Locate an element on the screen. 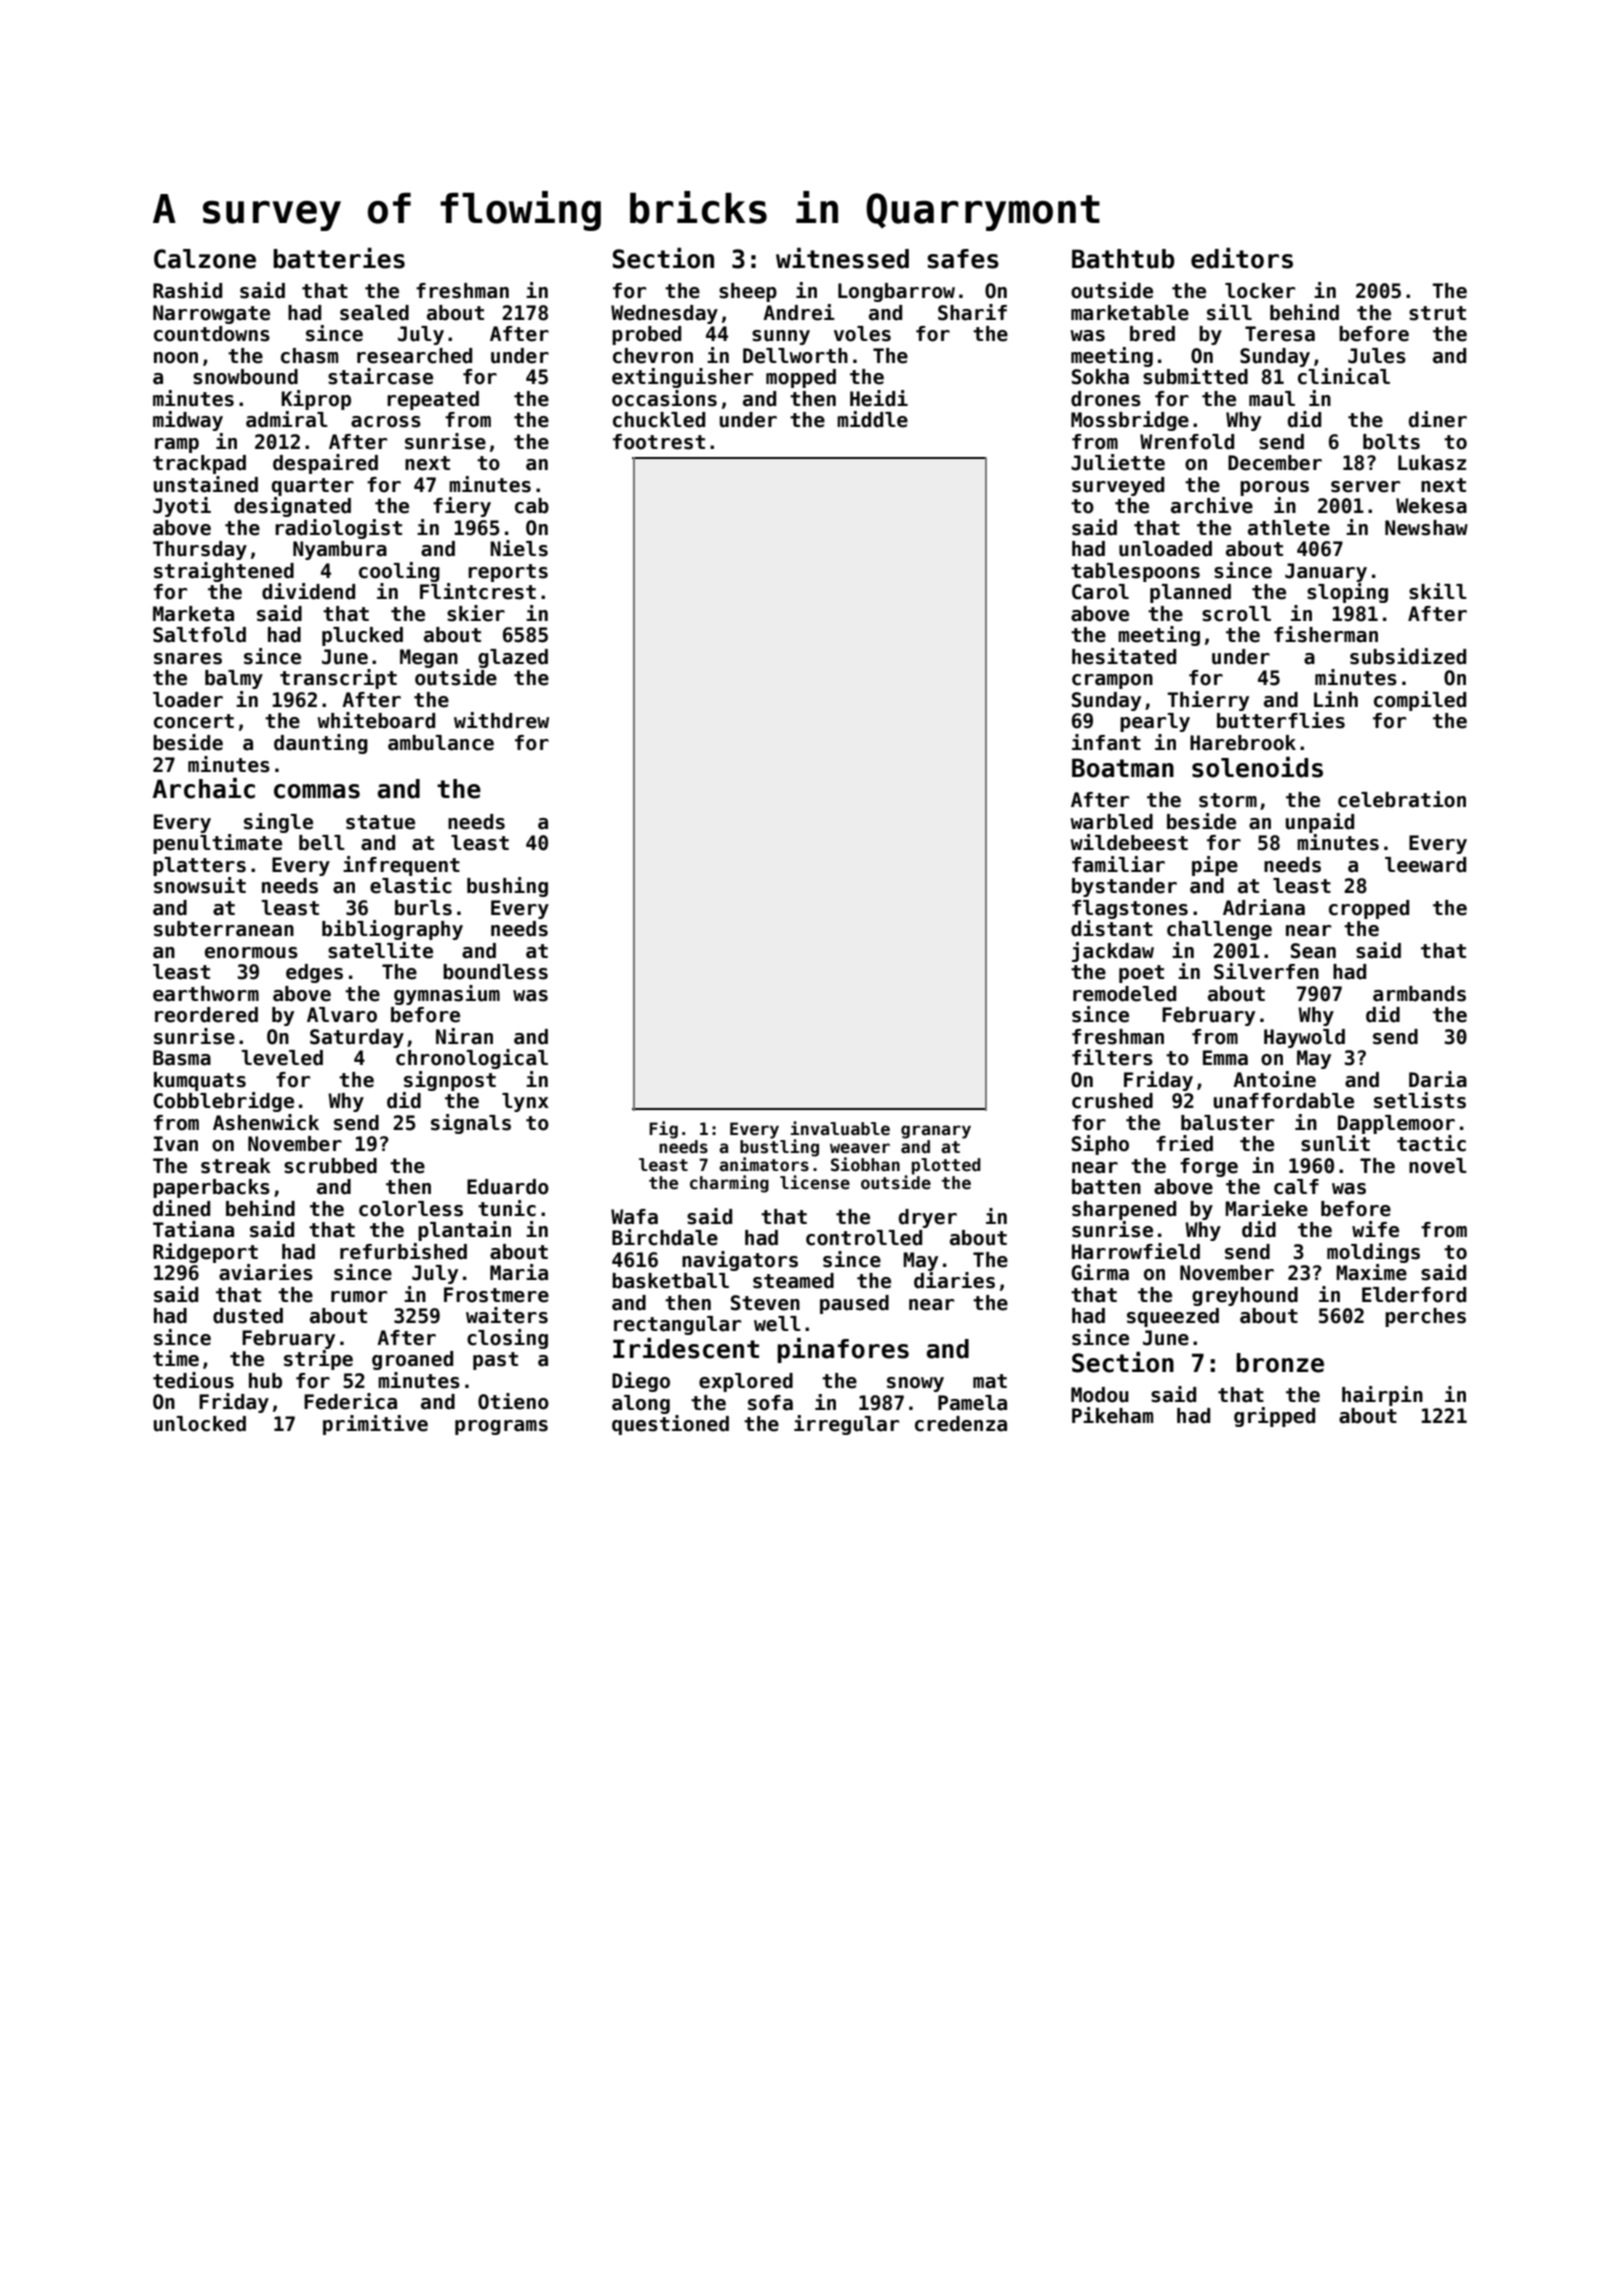  baluster is located at coordinates (1227, 1123).
